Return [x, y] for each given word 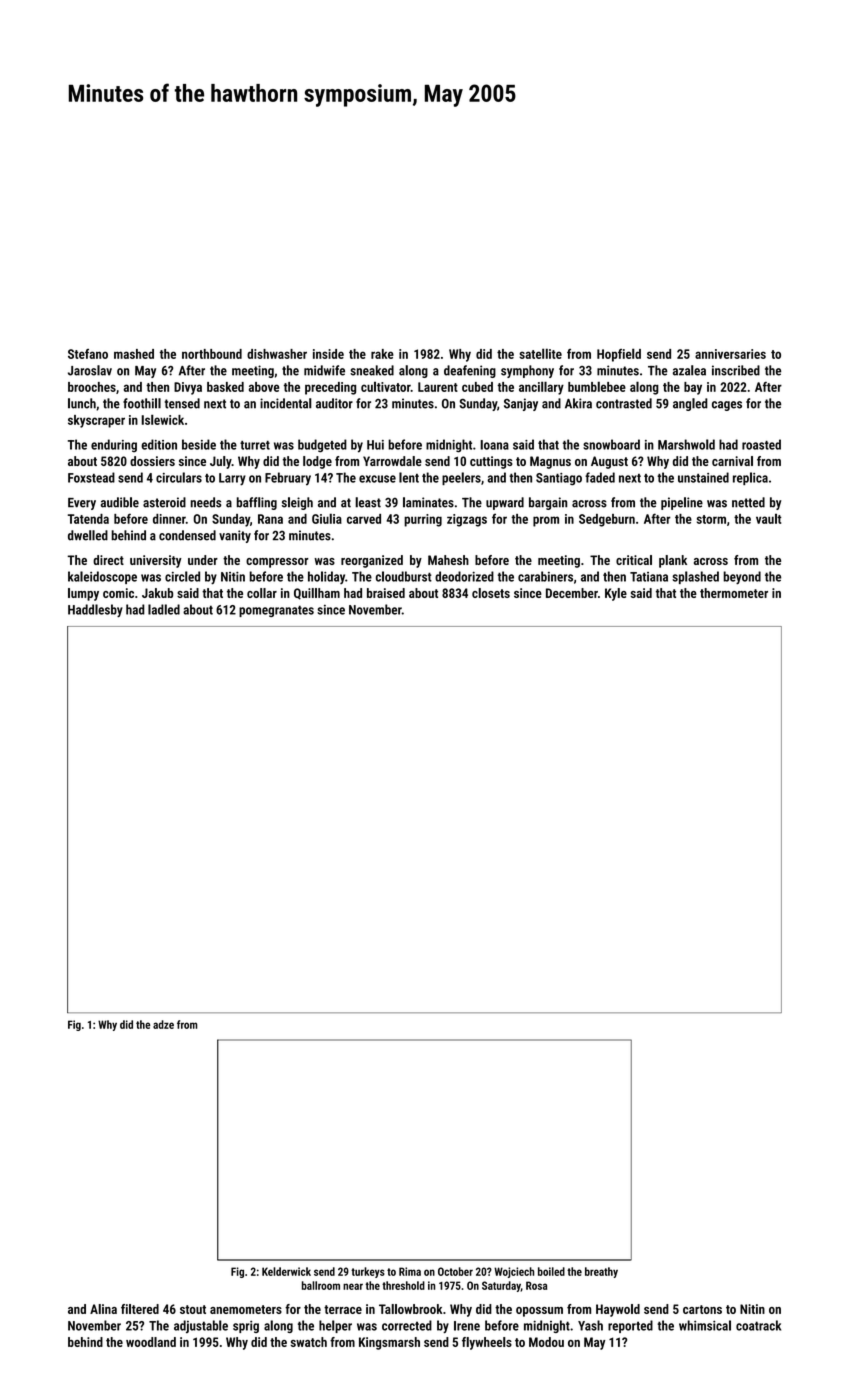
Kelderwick [286, 1271]
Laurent [438, 387]
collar [262, 593]
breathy [601, 1272]
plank [673, 561]
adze [163, 1024]
